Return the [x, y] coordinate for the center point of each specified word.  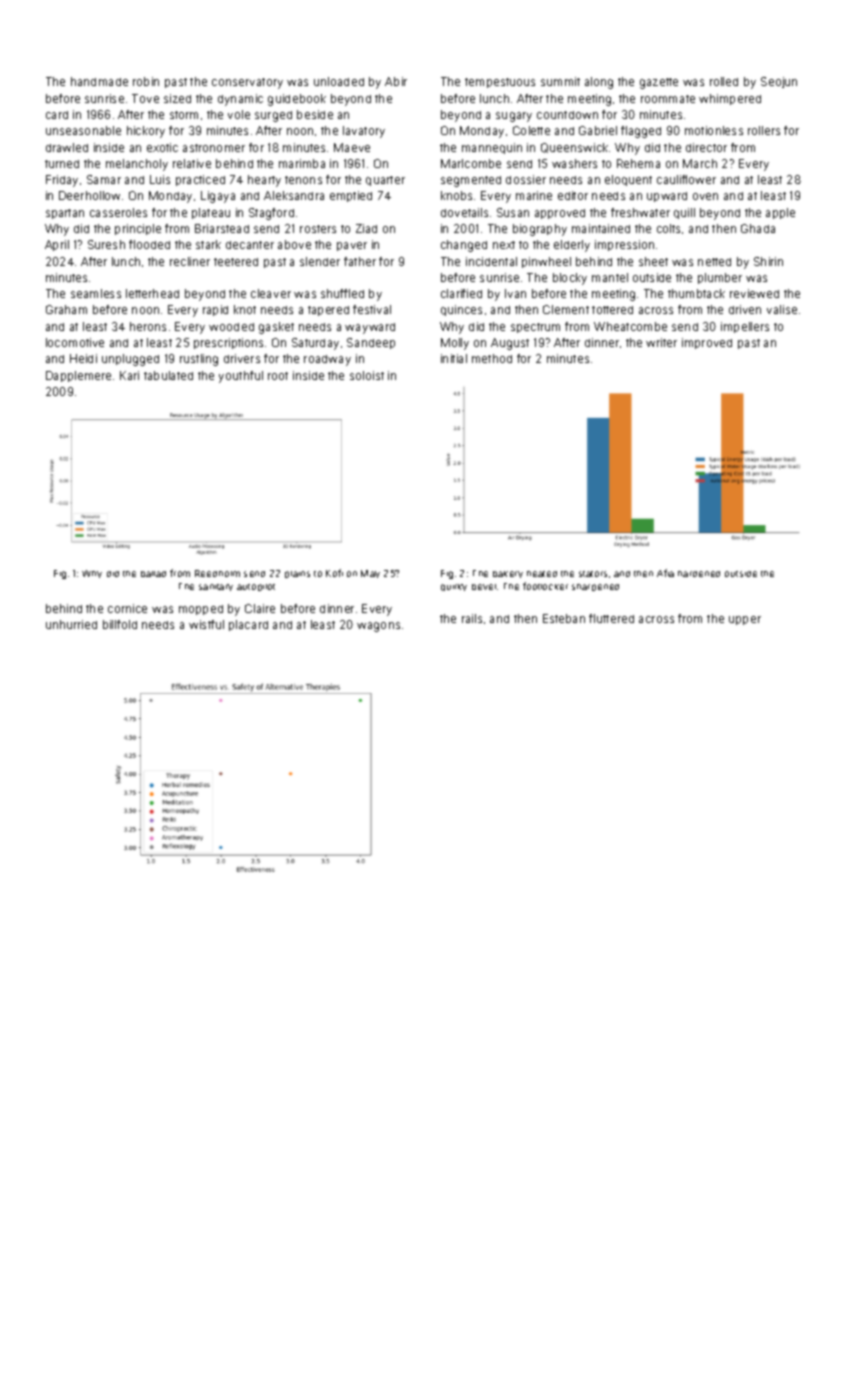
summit [560, 81]
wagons [378, 627]
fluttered [611, 618]
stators [593, 574]
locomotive [75, 342]
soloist [367, 375]
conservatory [247, 83]
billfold [120, 624]
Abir [396, 81]
